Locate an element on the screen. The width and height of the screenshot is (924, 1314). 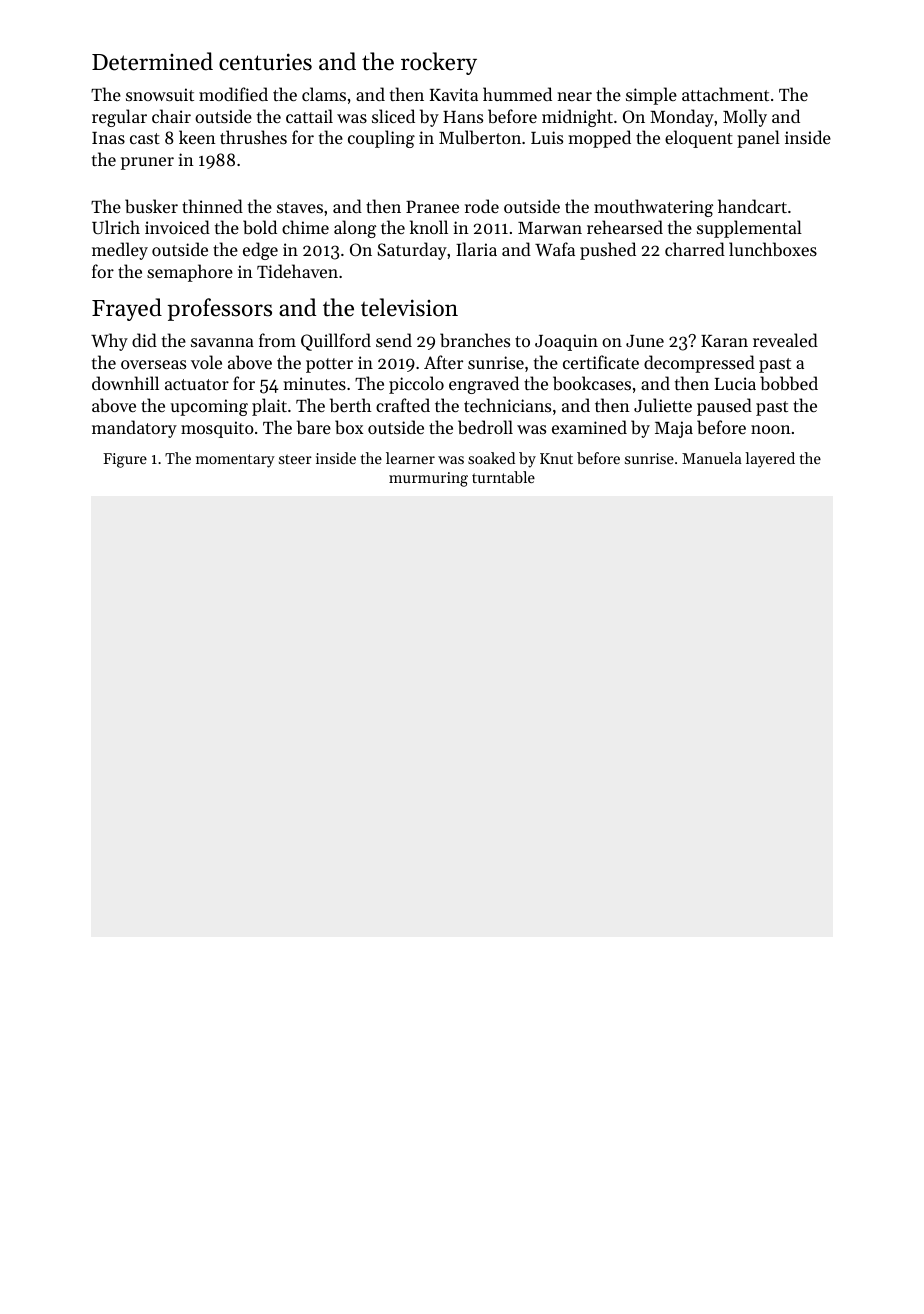
simple is located at coordinates (651, 96).
